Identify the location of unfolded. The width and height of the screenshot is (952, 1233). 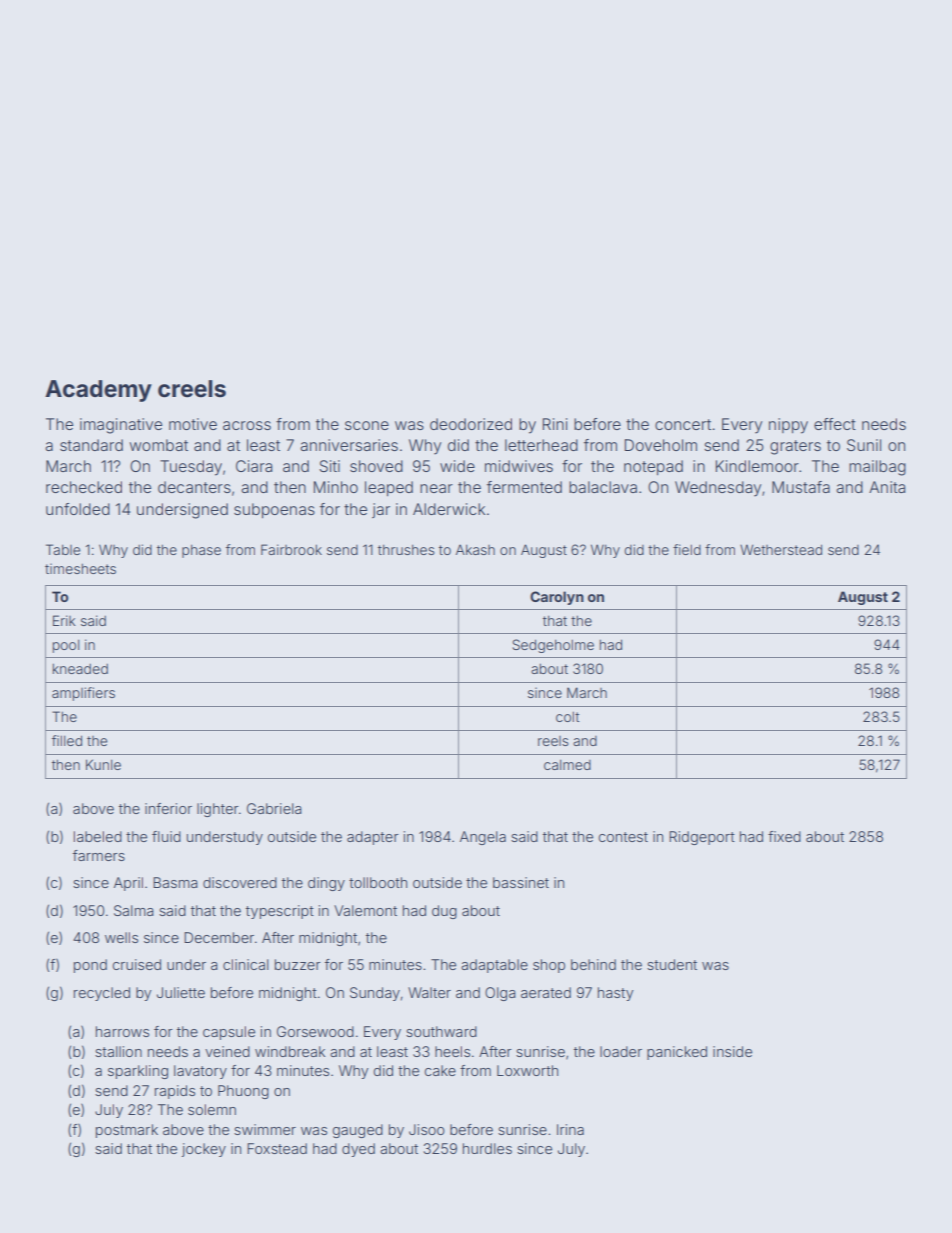
(78, 509).
